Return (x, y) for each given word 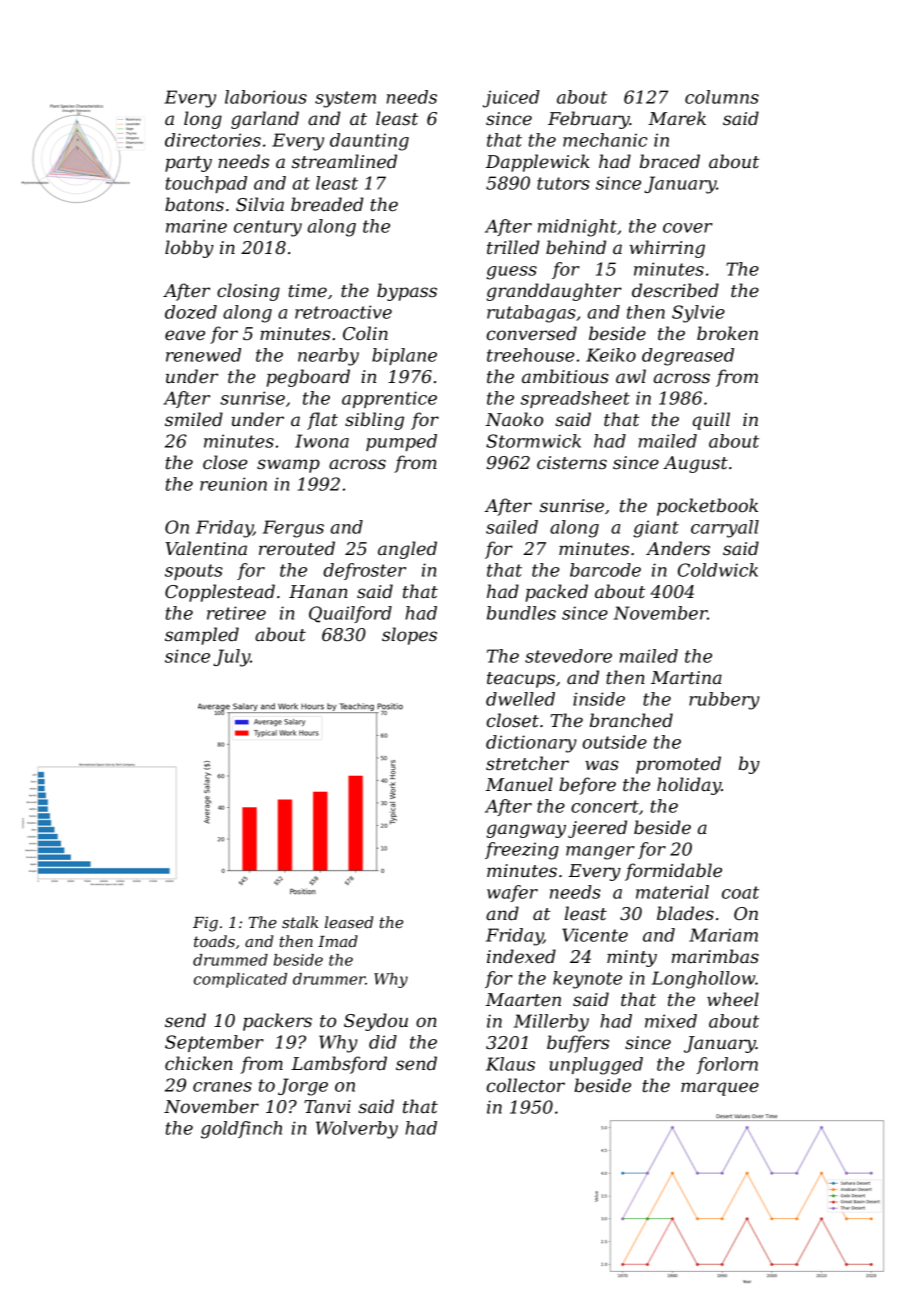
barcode (605, 570)
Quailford (350, 614)
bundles (521, 613)
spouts (194, 572)
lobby (189, 249)
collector (525, 1085)
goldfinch (241, 1130)
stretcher (527, 763)
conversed (531, 333)
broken (727, 333)
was (602, 765)
